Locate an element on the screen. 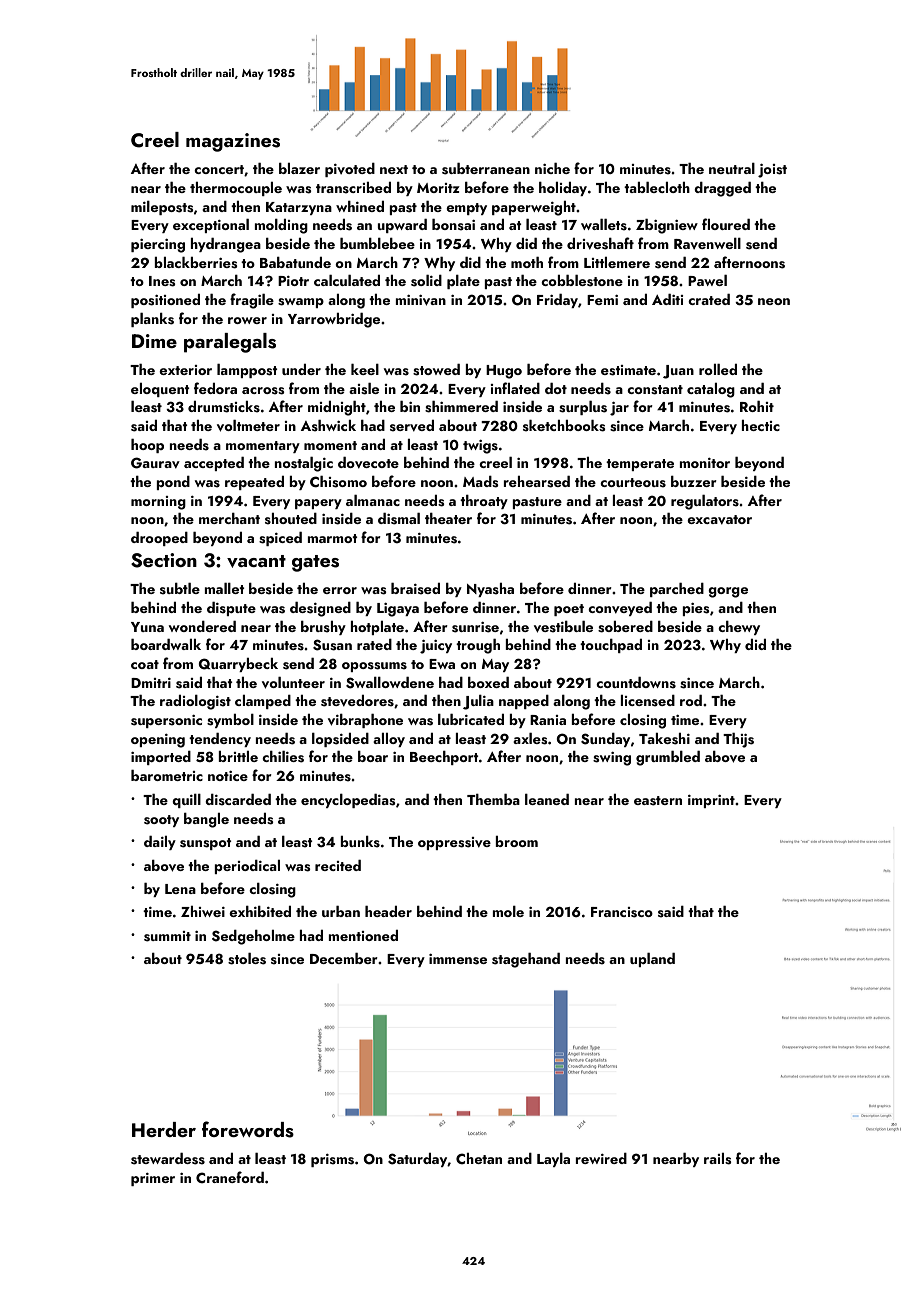  opossums is located at coordinates (374, 667).
